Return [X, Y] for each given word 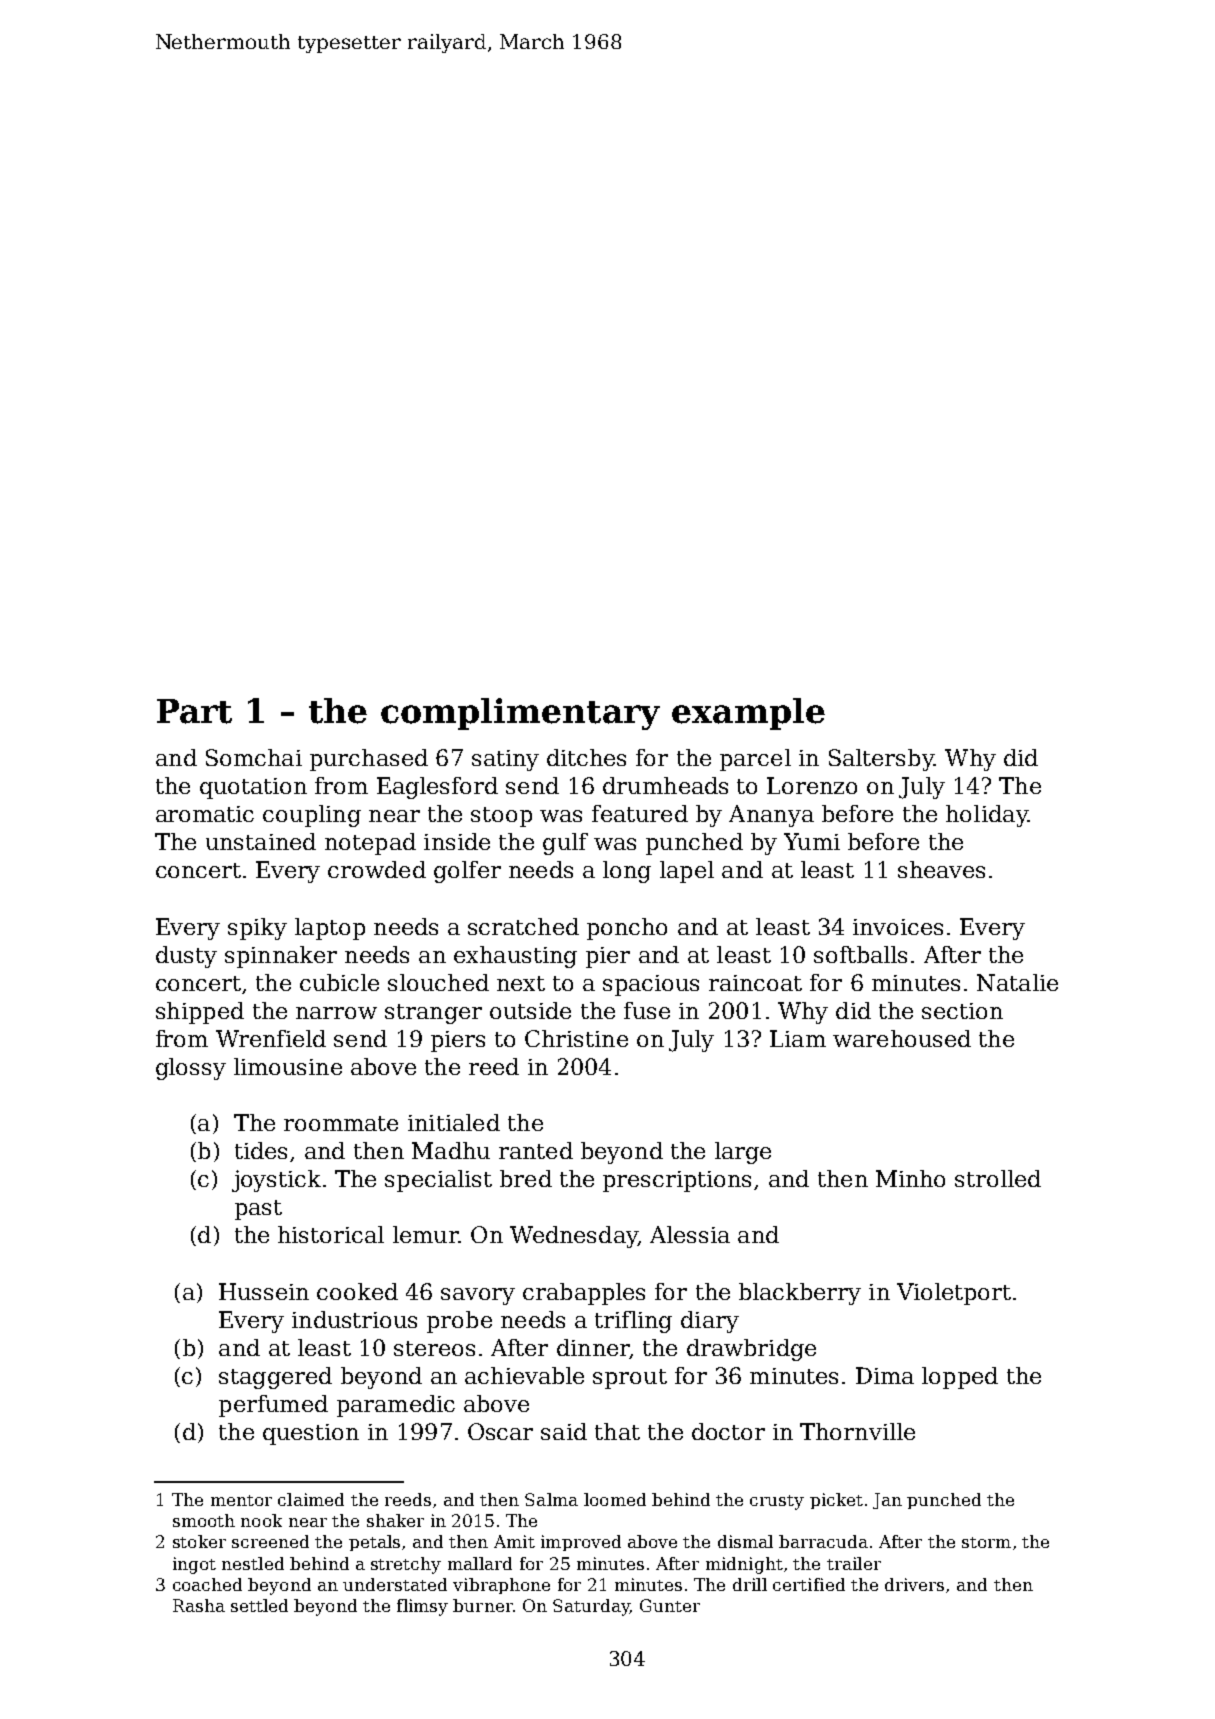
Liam [798, 1038]
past [258, 1210]
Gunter [670, 1605]
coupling [312, 816]
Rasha [199, 1605]
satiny [505, 760]
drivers [914, 1584]
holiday [987, 816]
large [743, 1153]
